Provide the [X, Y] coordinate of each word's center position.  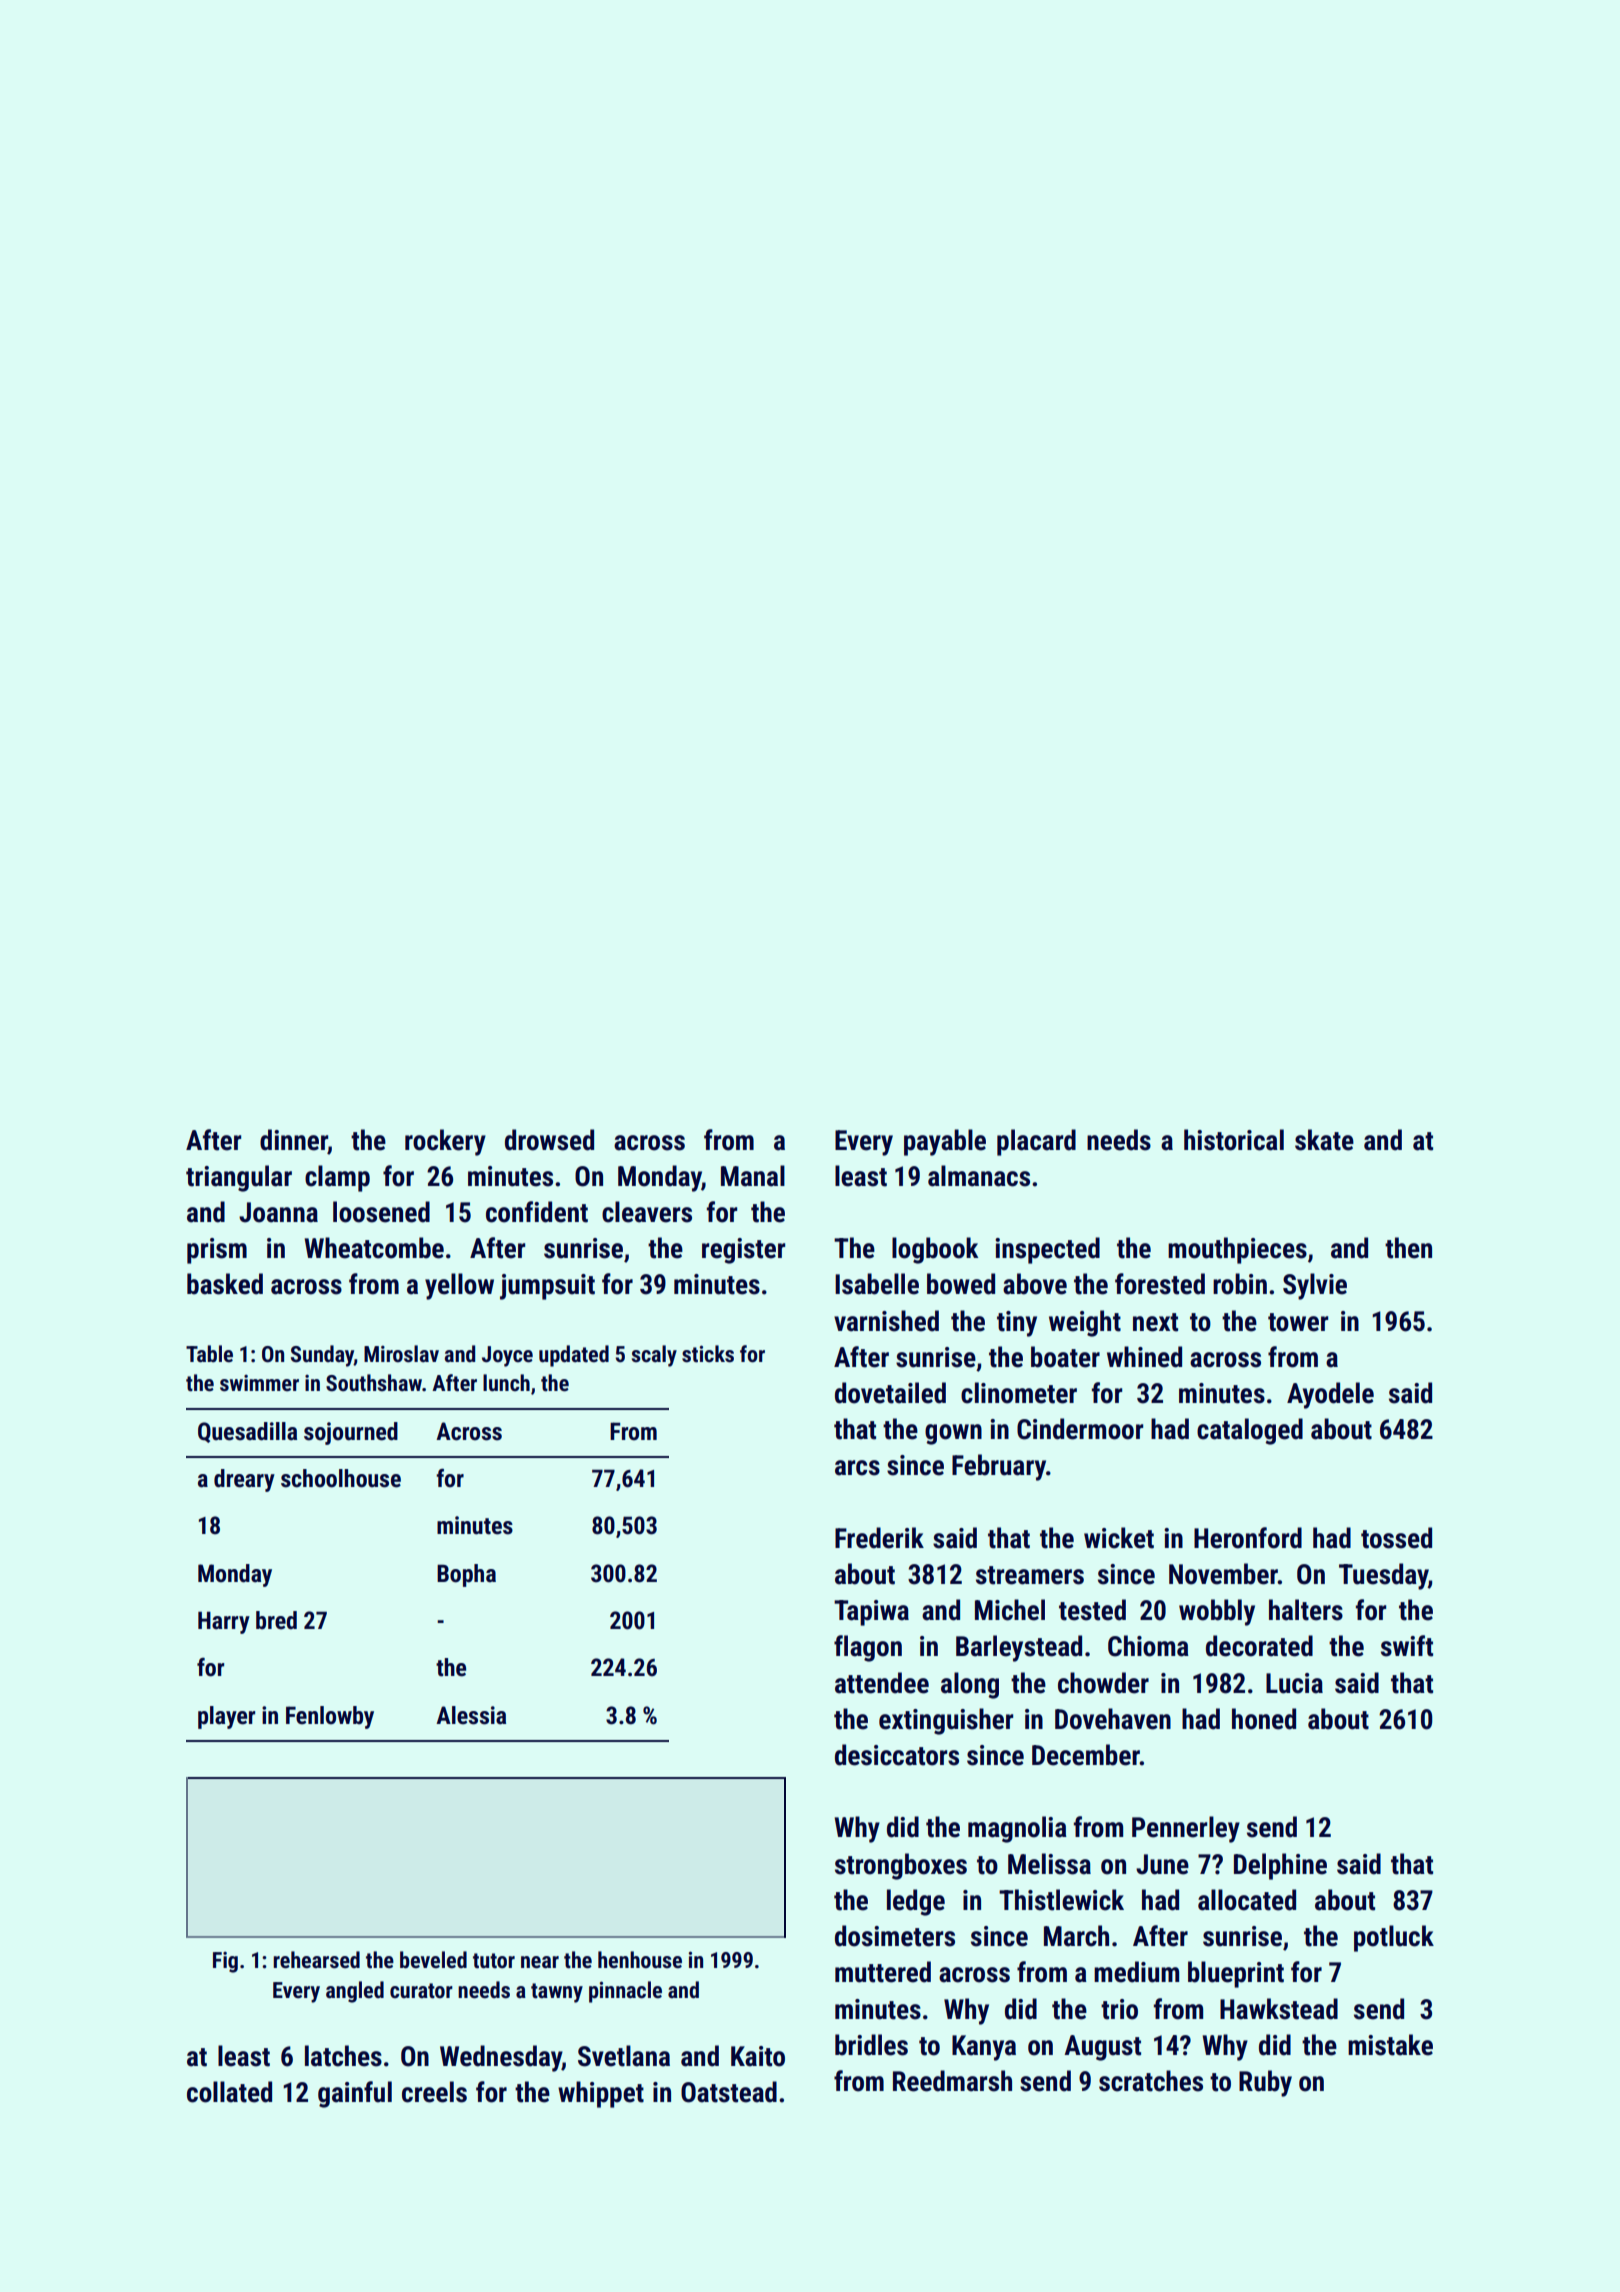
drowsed [549, 1140]
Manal [753, 1176]
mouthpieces [1237, 1250]
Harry [224, 1622]
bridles [871, 2045]
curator [421, 1991]
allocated [1247, 1900]
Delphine [1280, 1866]
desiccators [897, 1755]
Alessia [471, 1715]
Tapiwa [871, 1613]
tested [1092, 1610]
